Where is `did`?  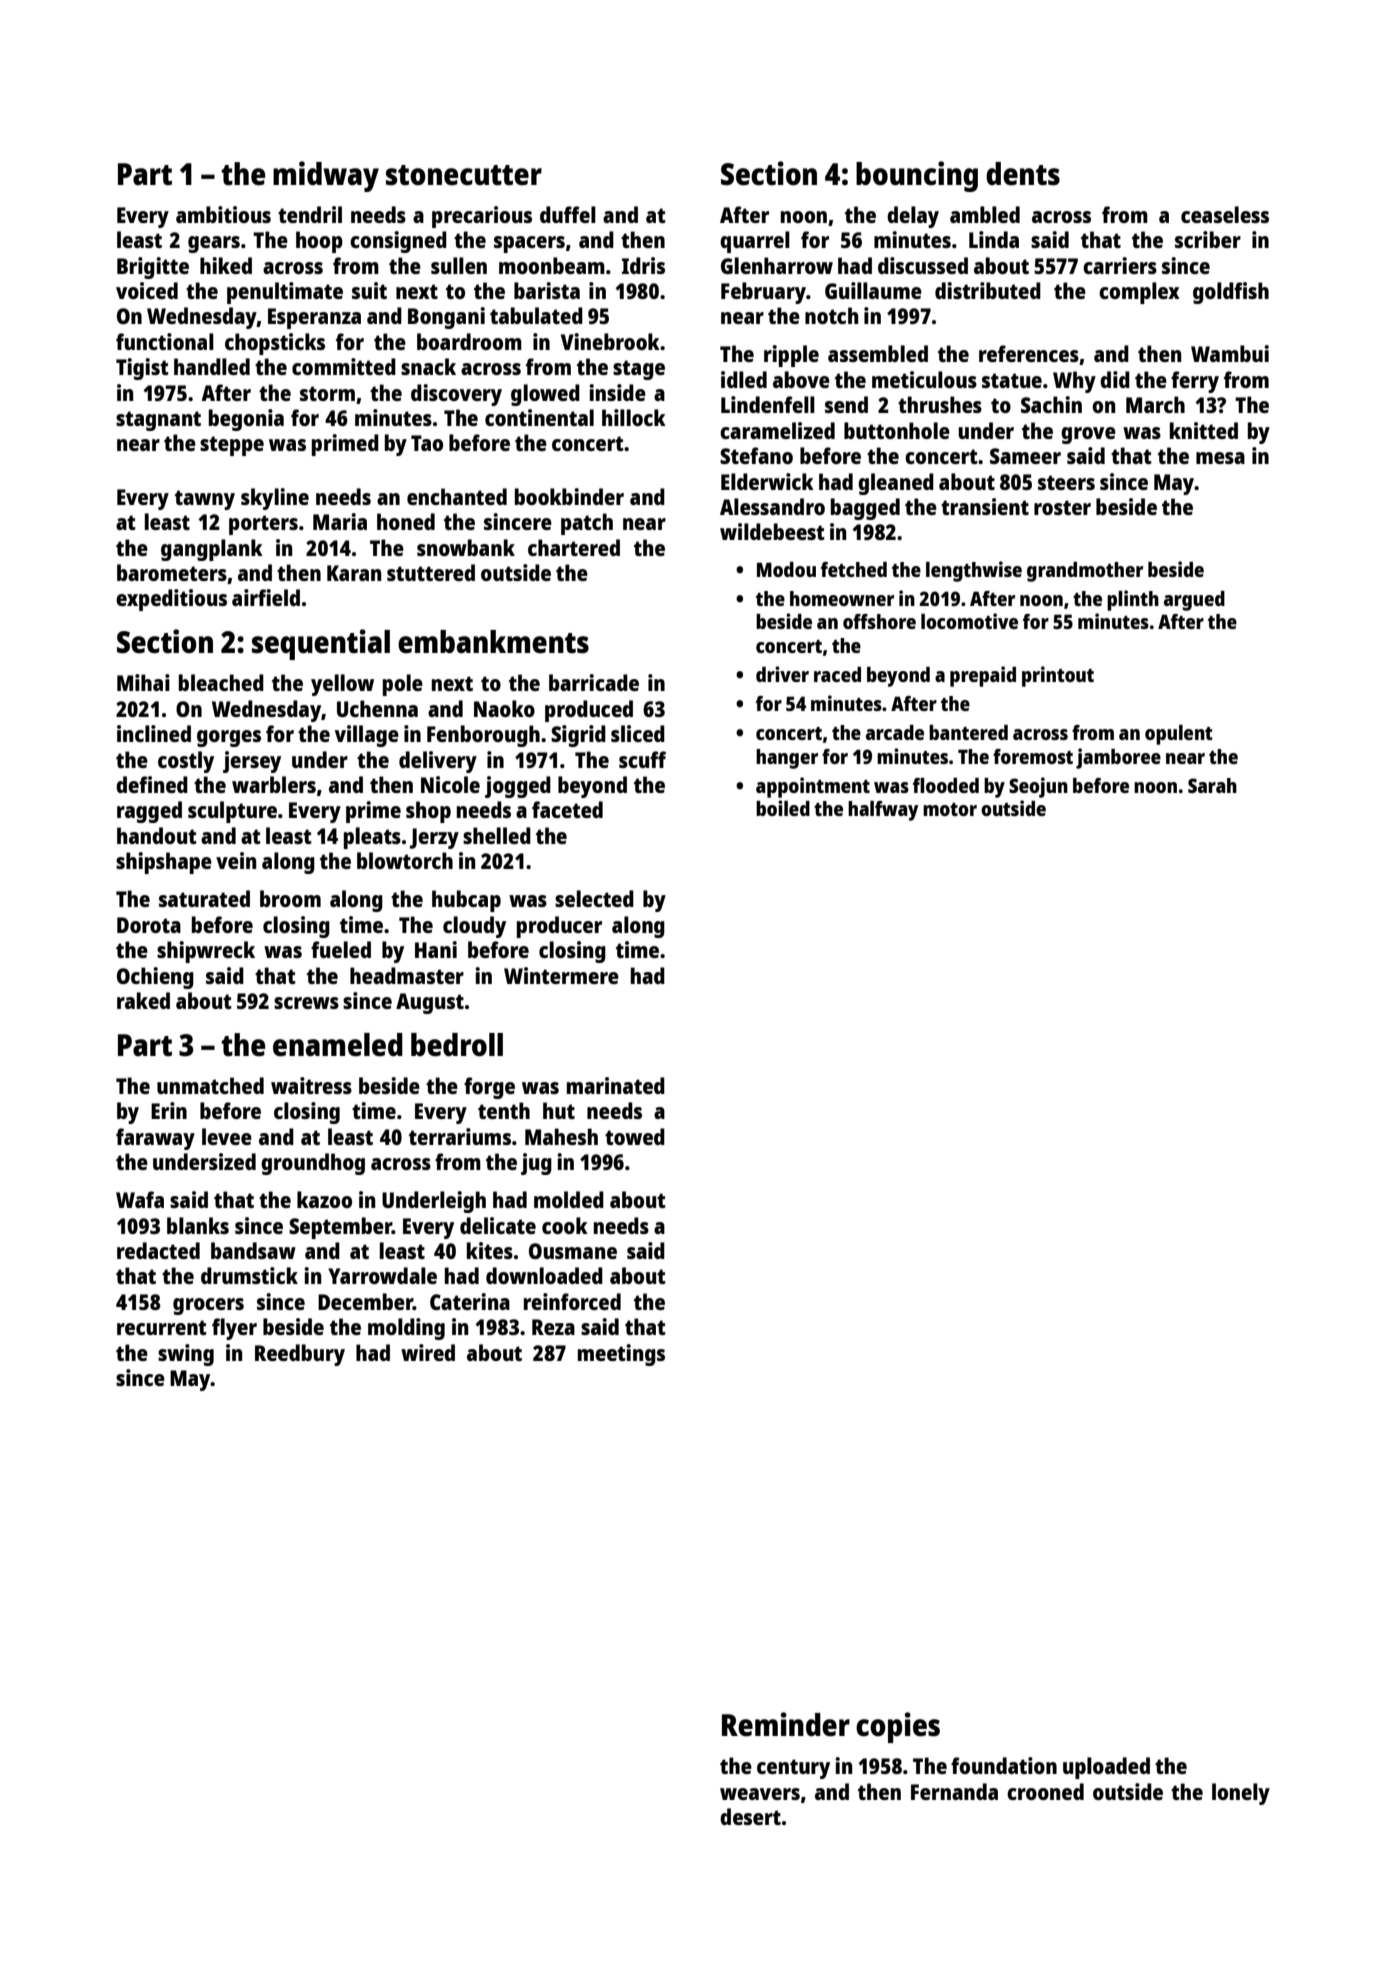
did is located at coordinates (1115, 379).
